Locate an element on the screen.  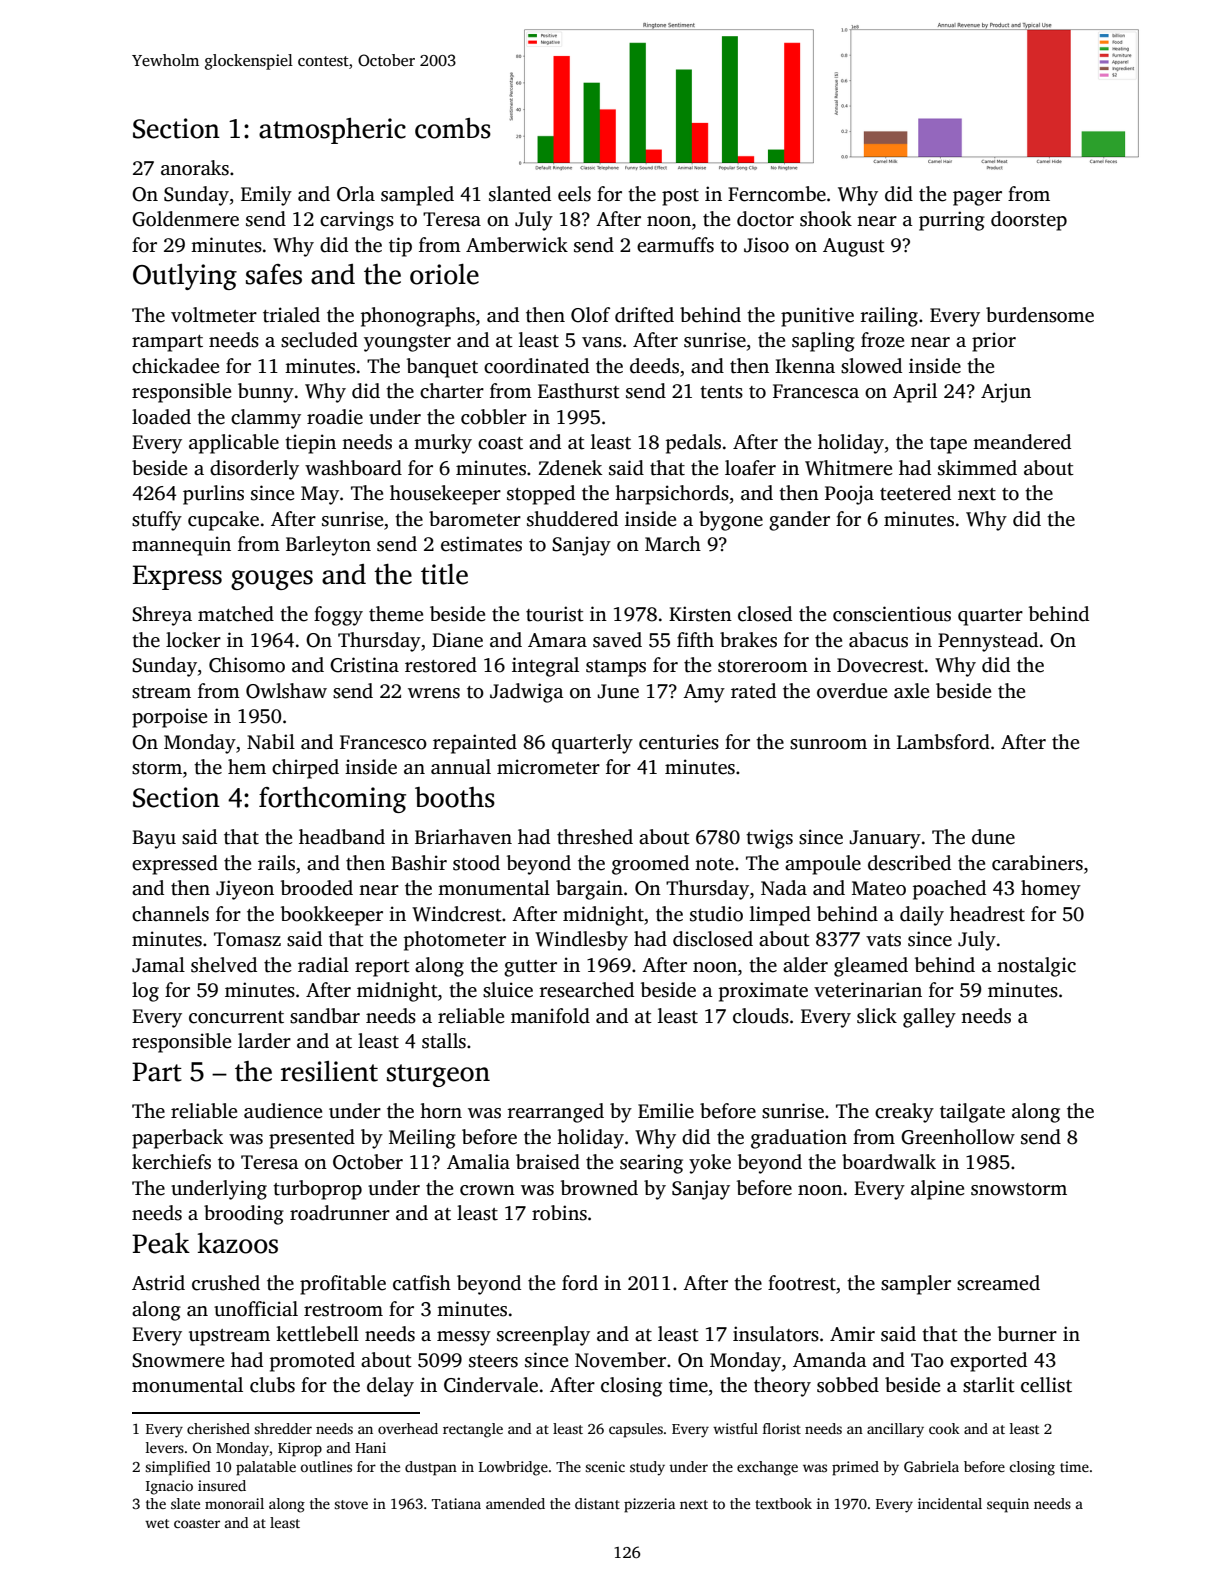
bargain is located at coordinates (589, 890).
